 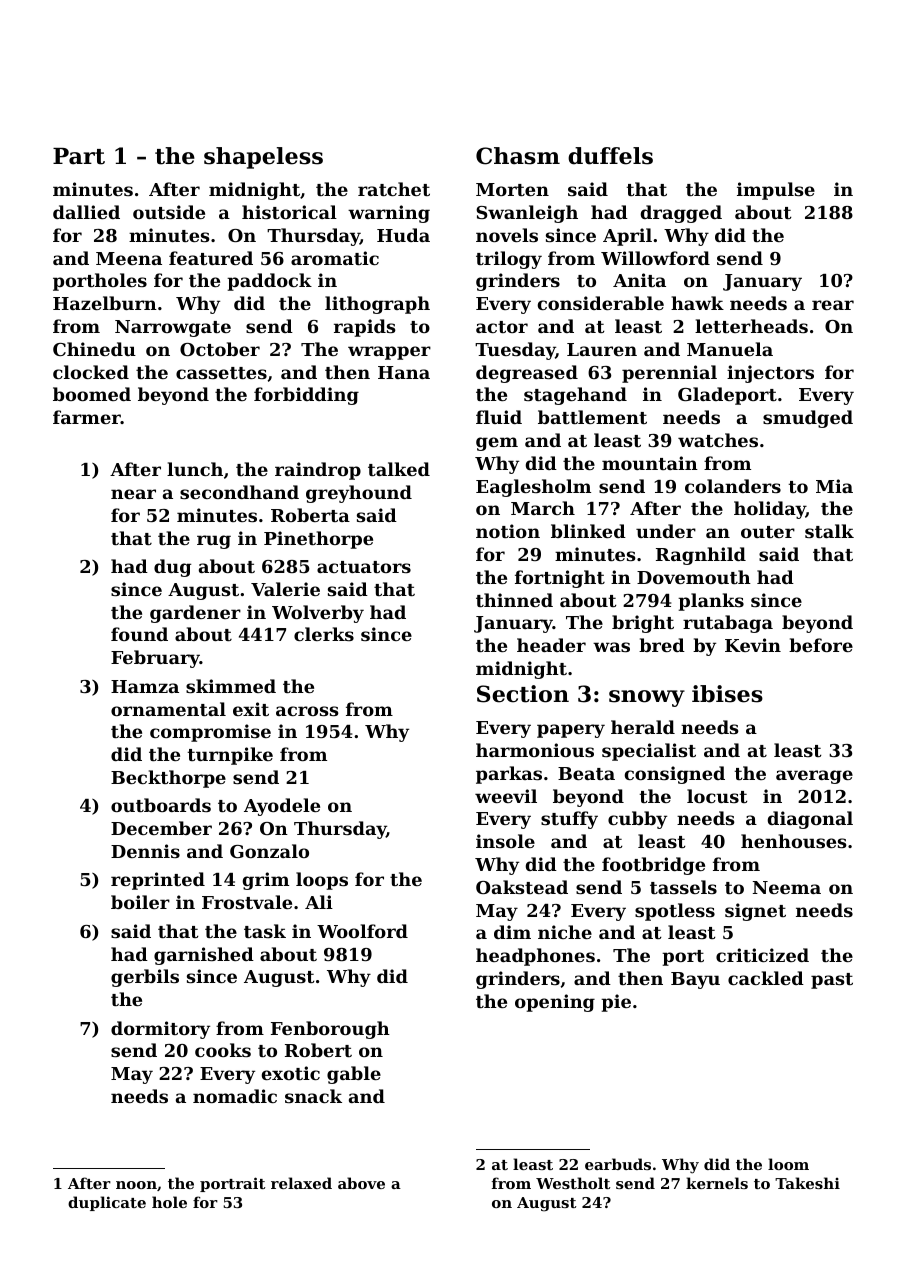 I want to click on near, so click(x=133, y=494).
